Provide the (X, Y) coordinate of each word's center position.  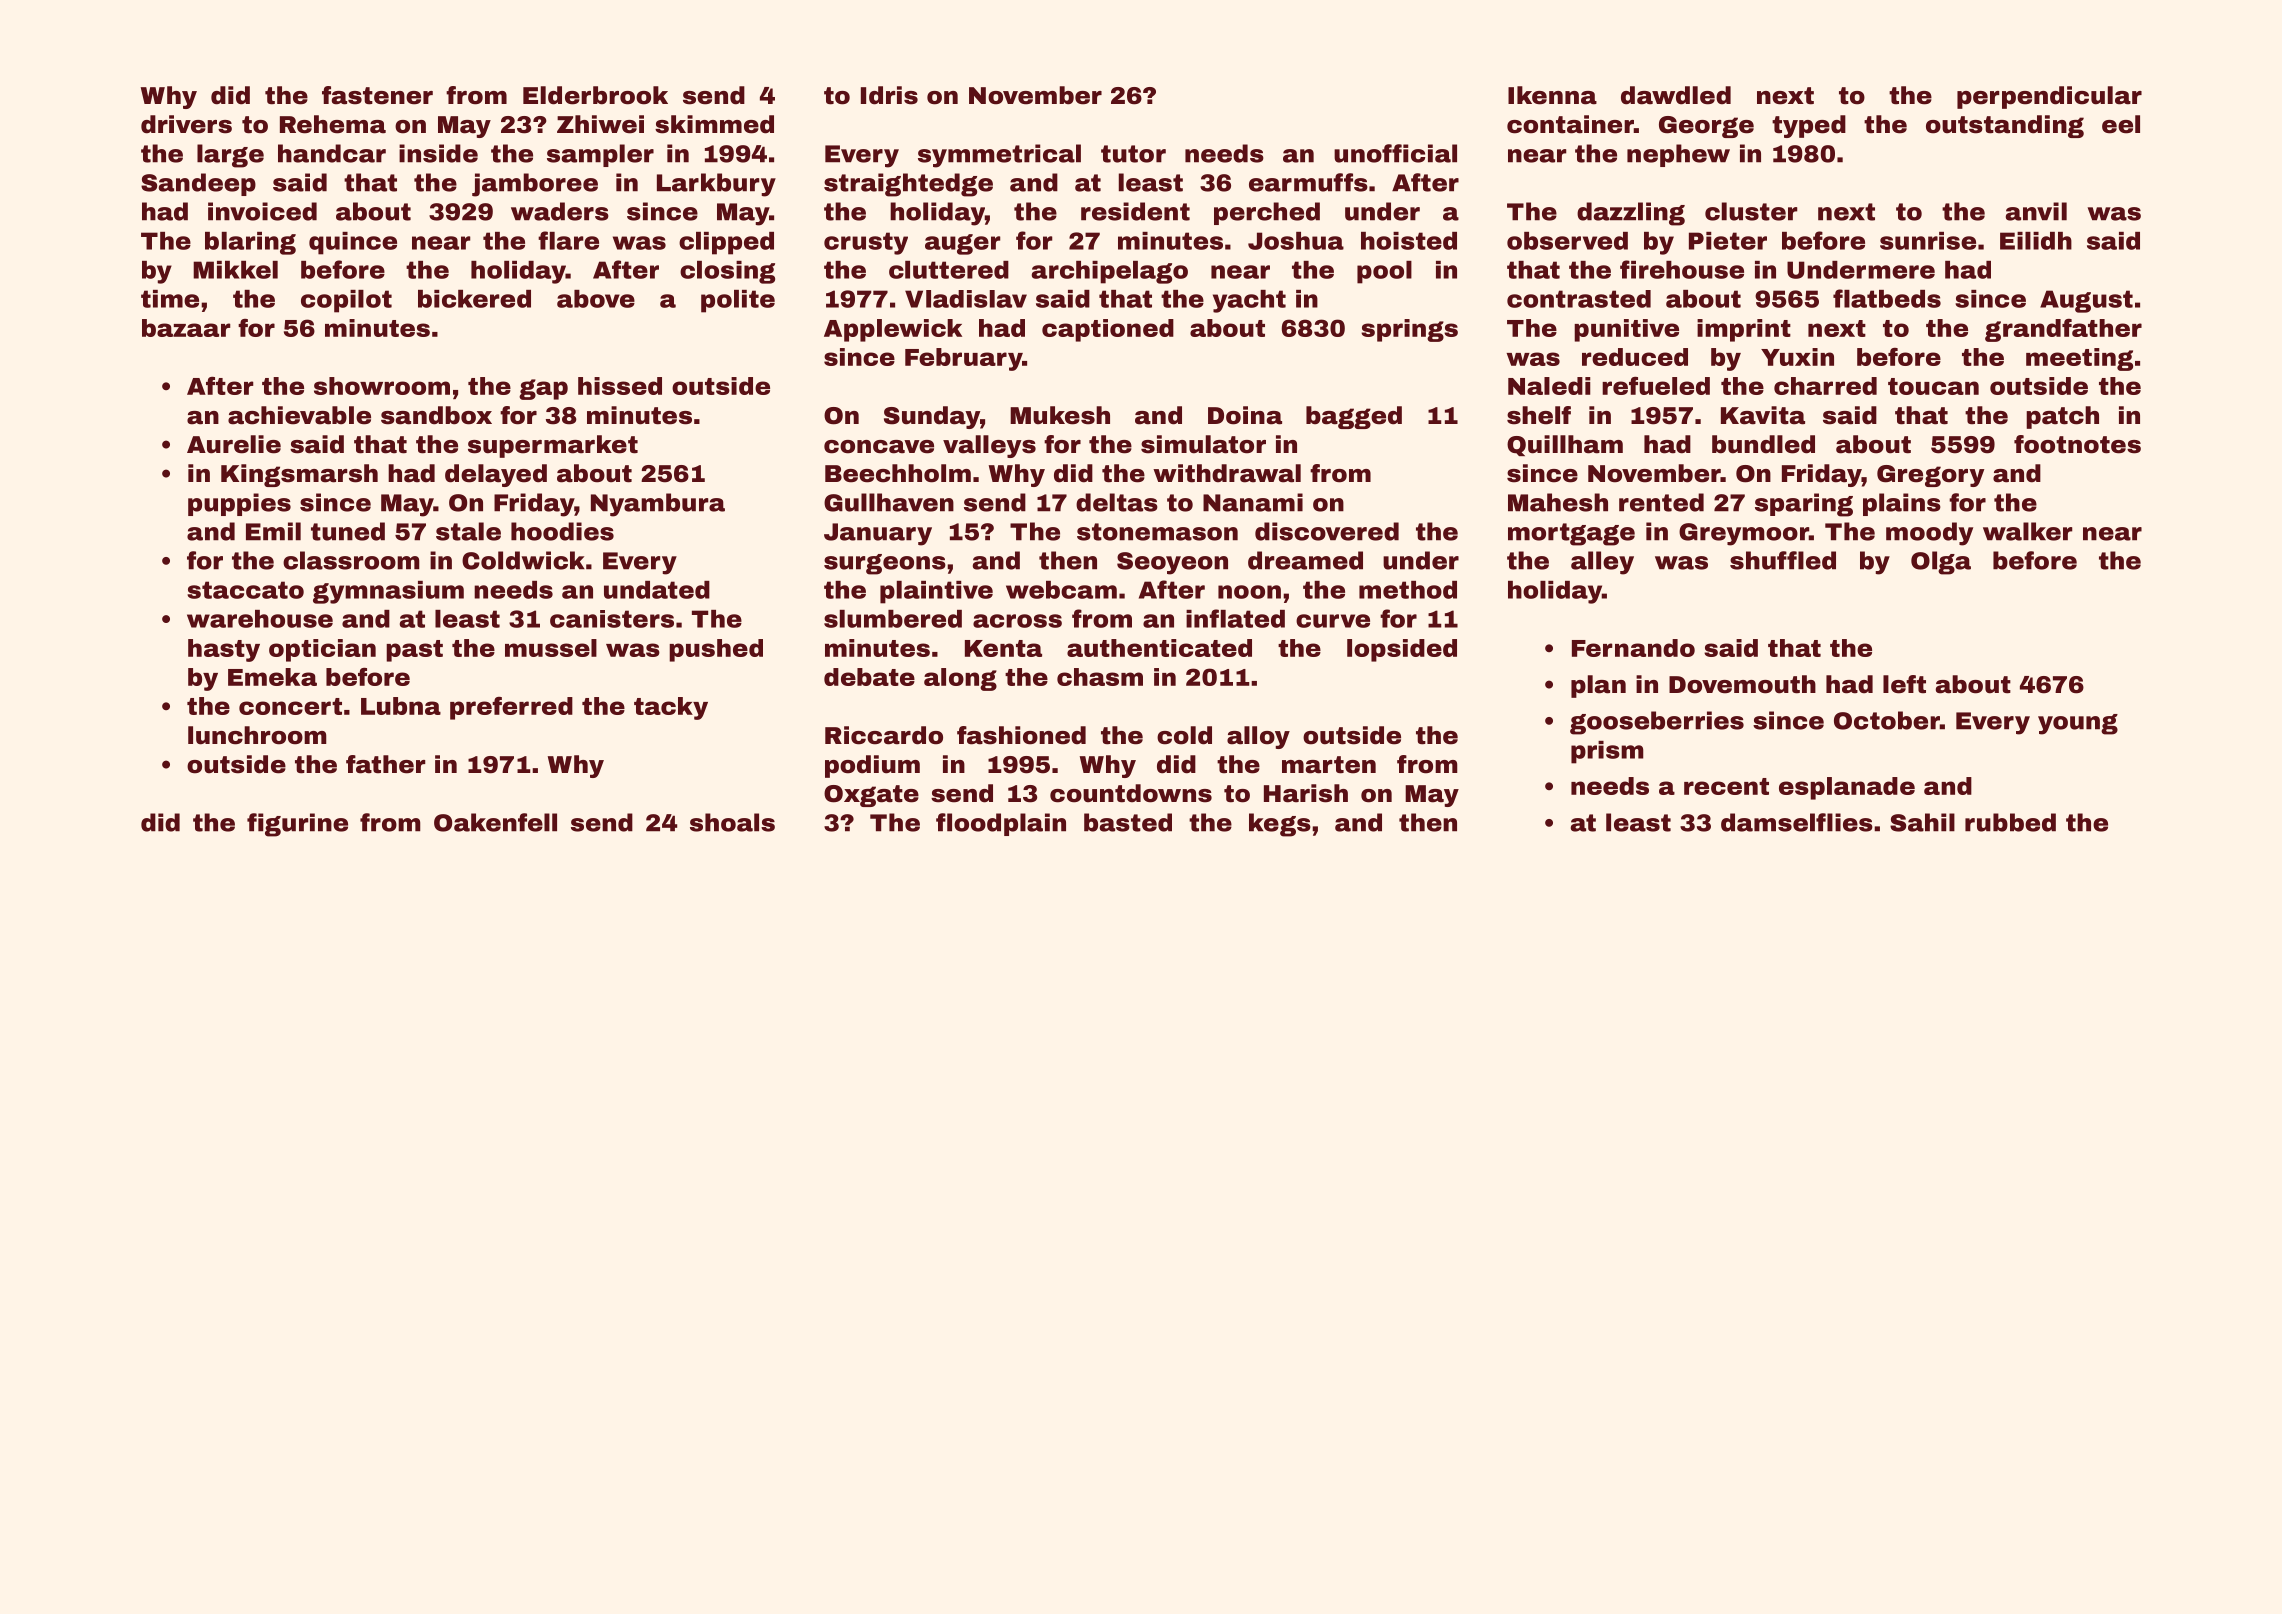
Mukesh (1060, 415)
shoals (732, 822)
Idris (889, 95)
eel (2121, 124)
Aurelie (234, 444)
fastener (377, 95)
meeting (2079, 359)
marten (1329, 765)
